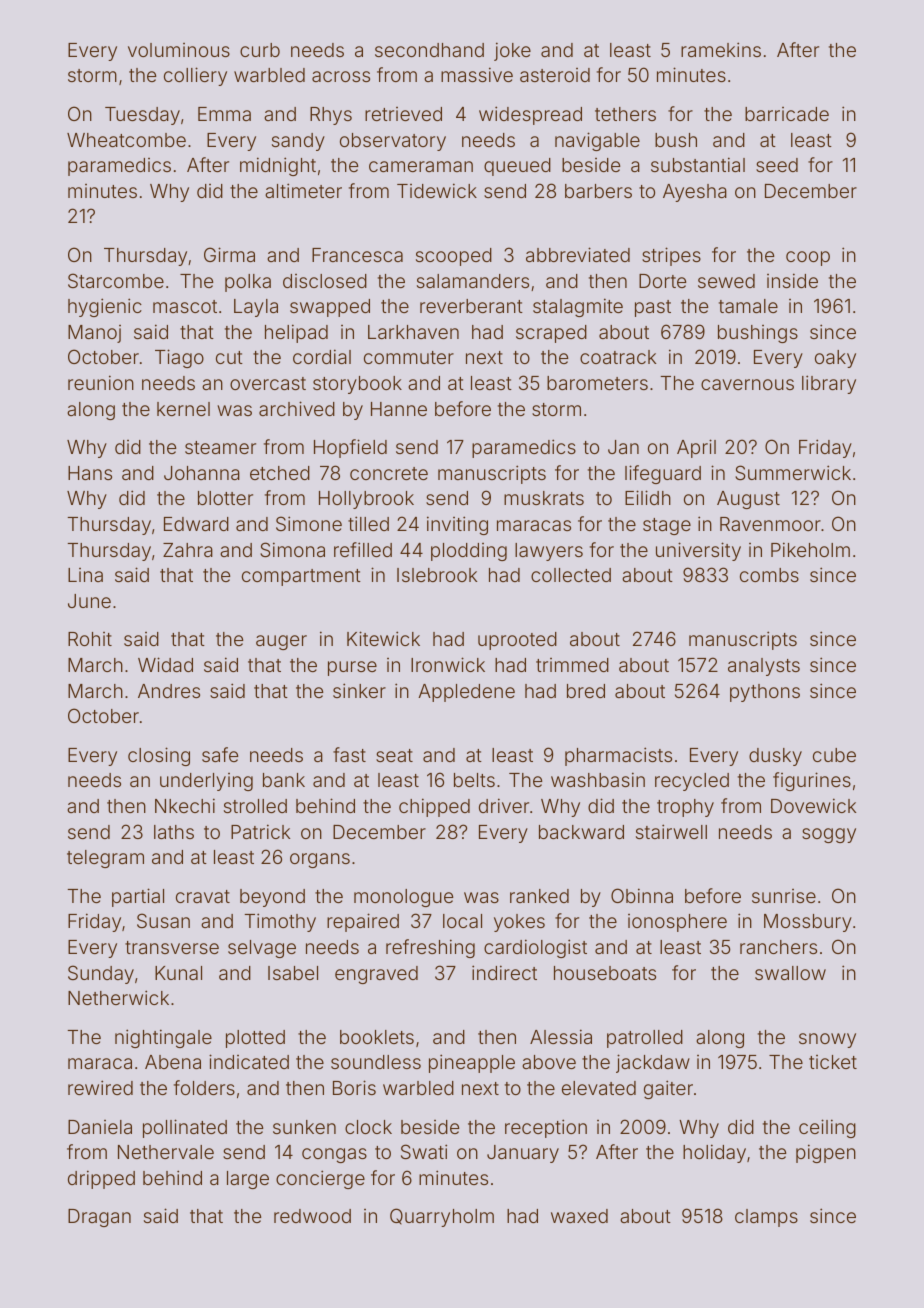 The height and width of the image is (1308, 924). Describe the element at coordinates (787, 114) in the image. I see `barricade` at that location.
